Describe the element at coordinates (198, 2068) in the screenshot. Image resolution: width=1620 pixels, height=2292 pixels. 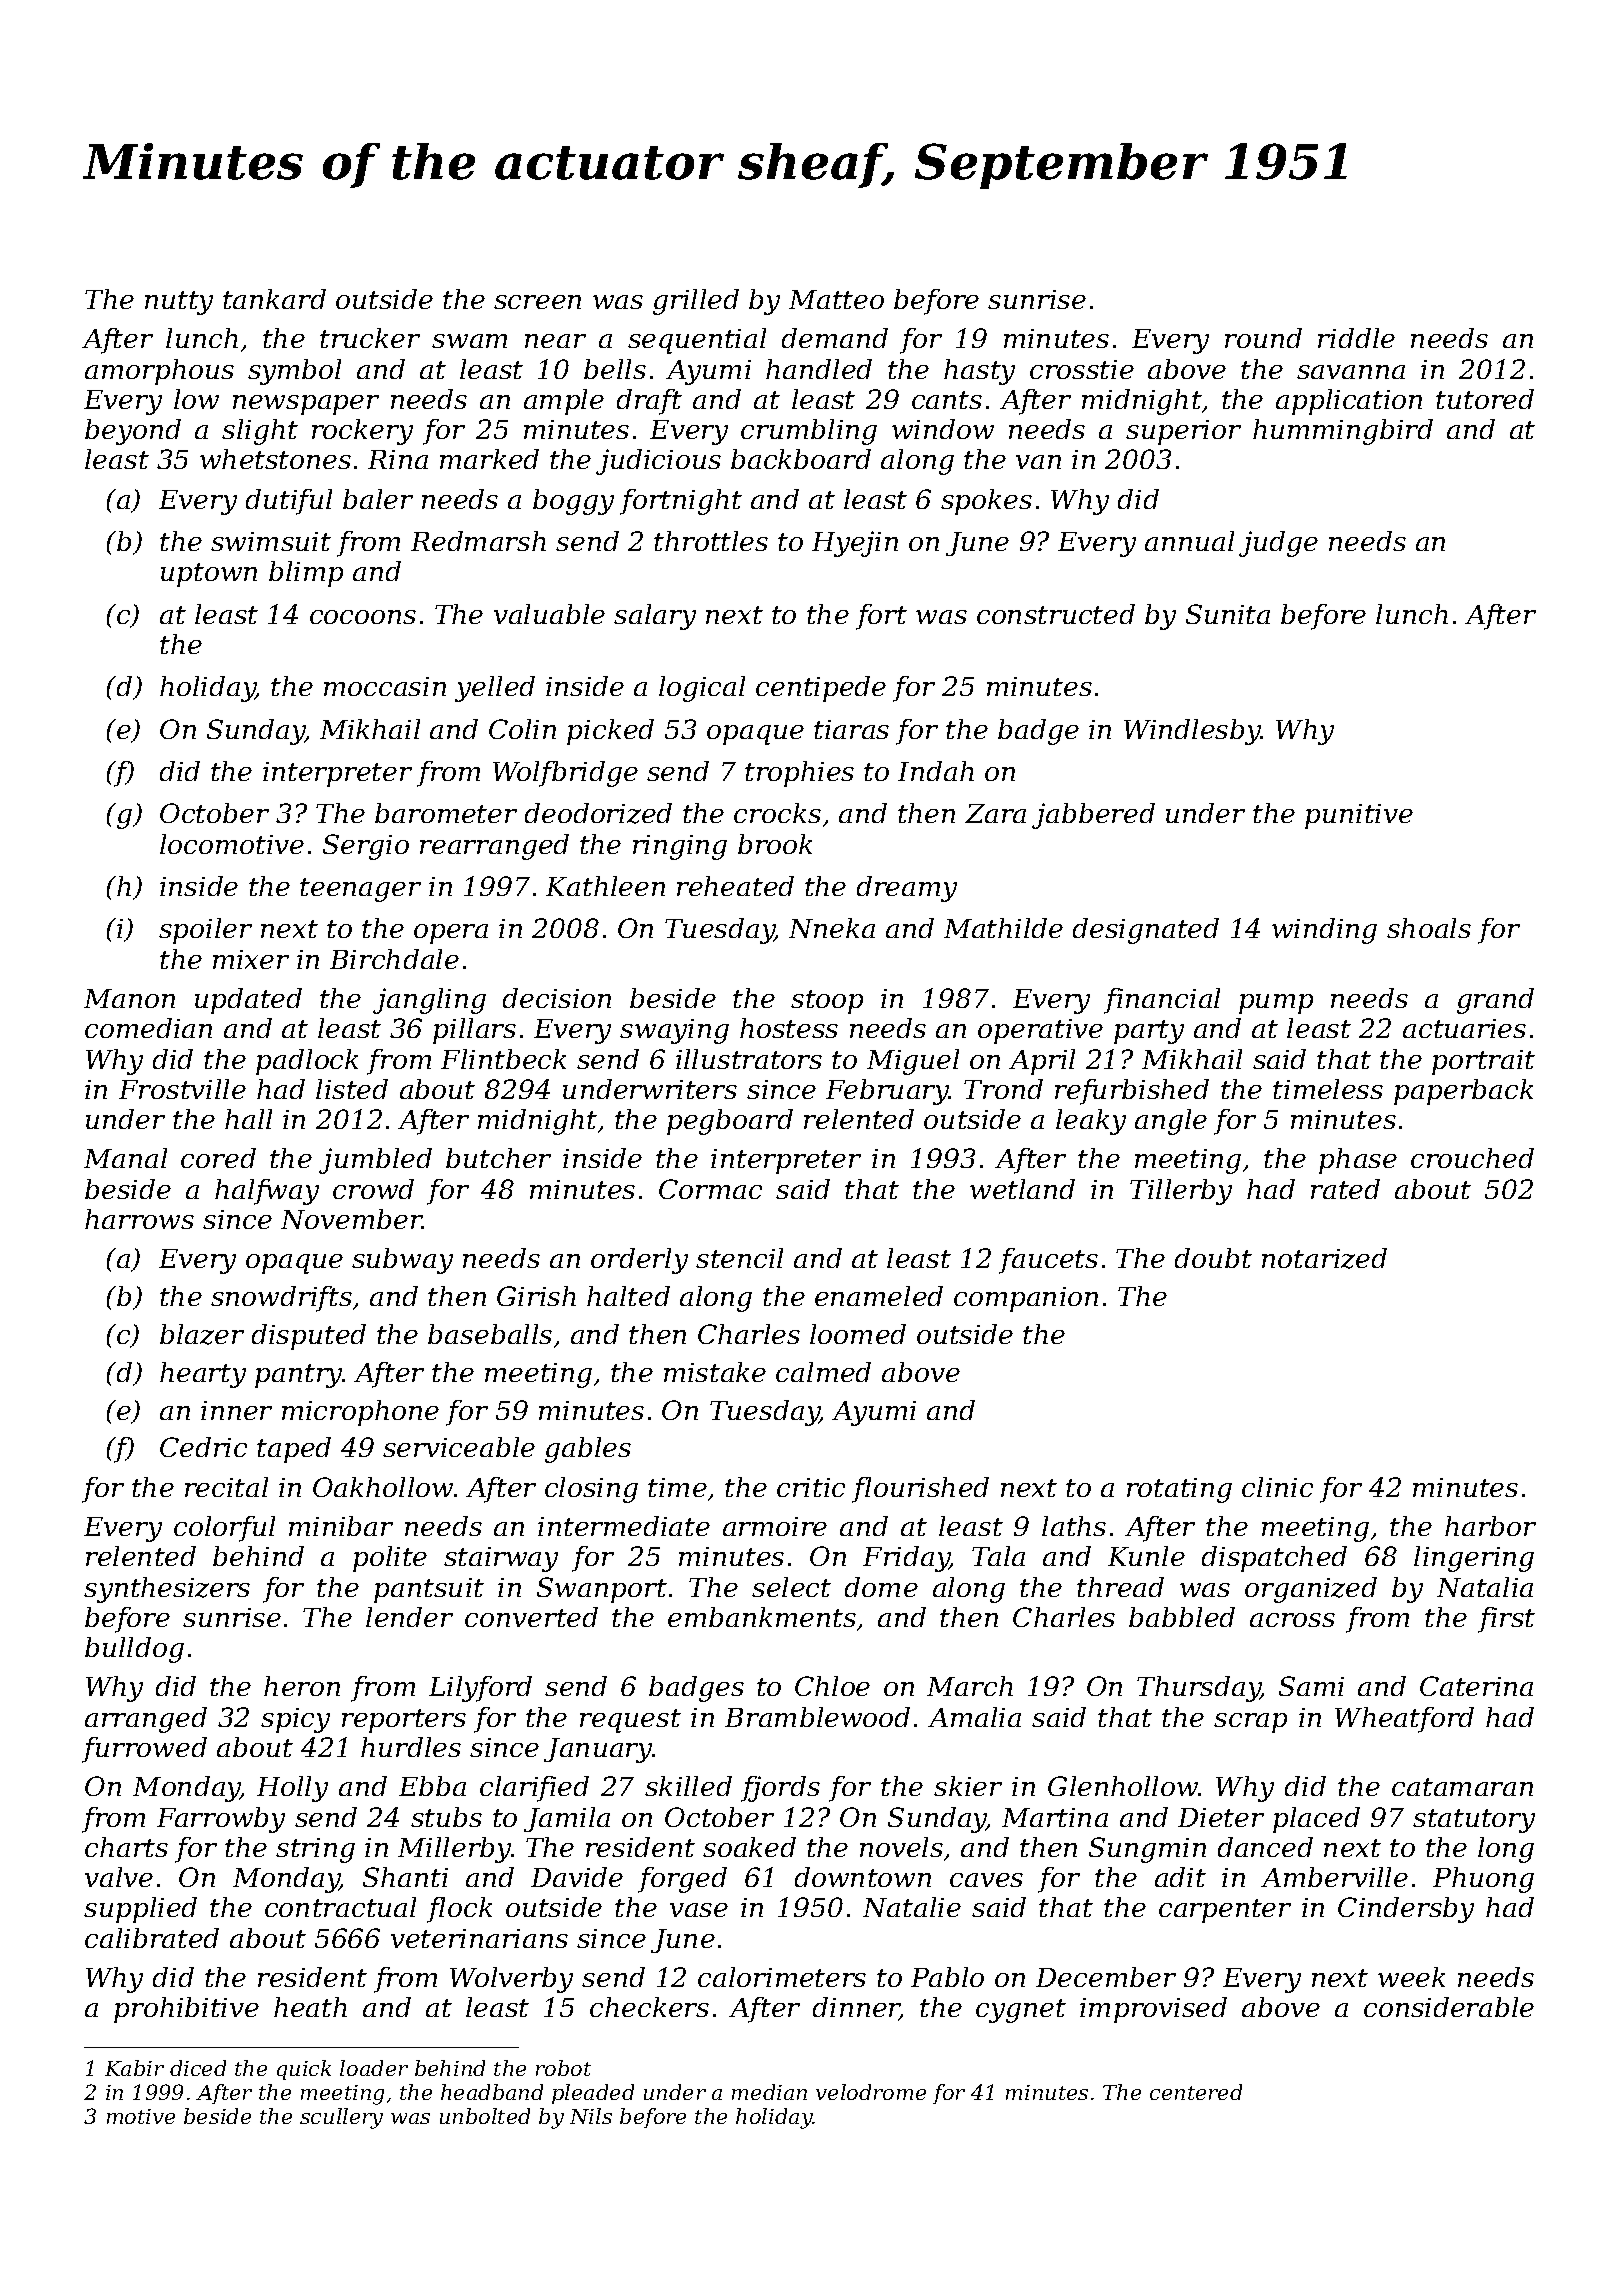
I see `diced` at that location.
